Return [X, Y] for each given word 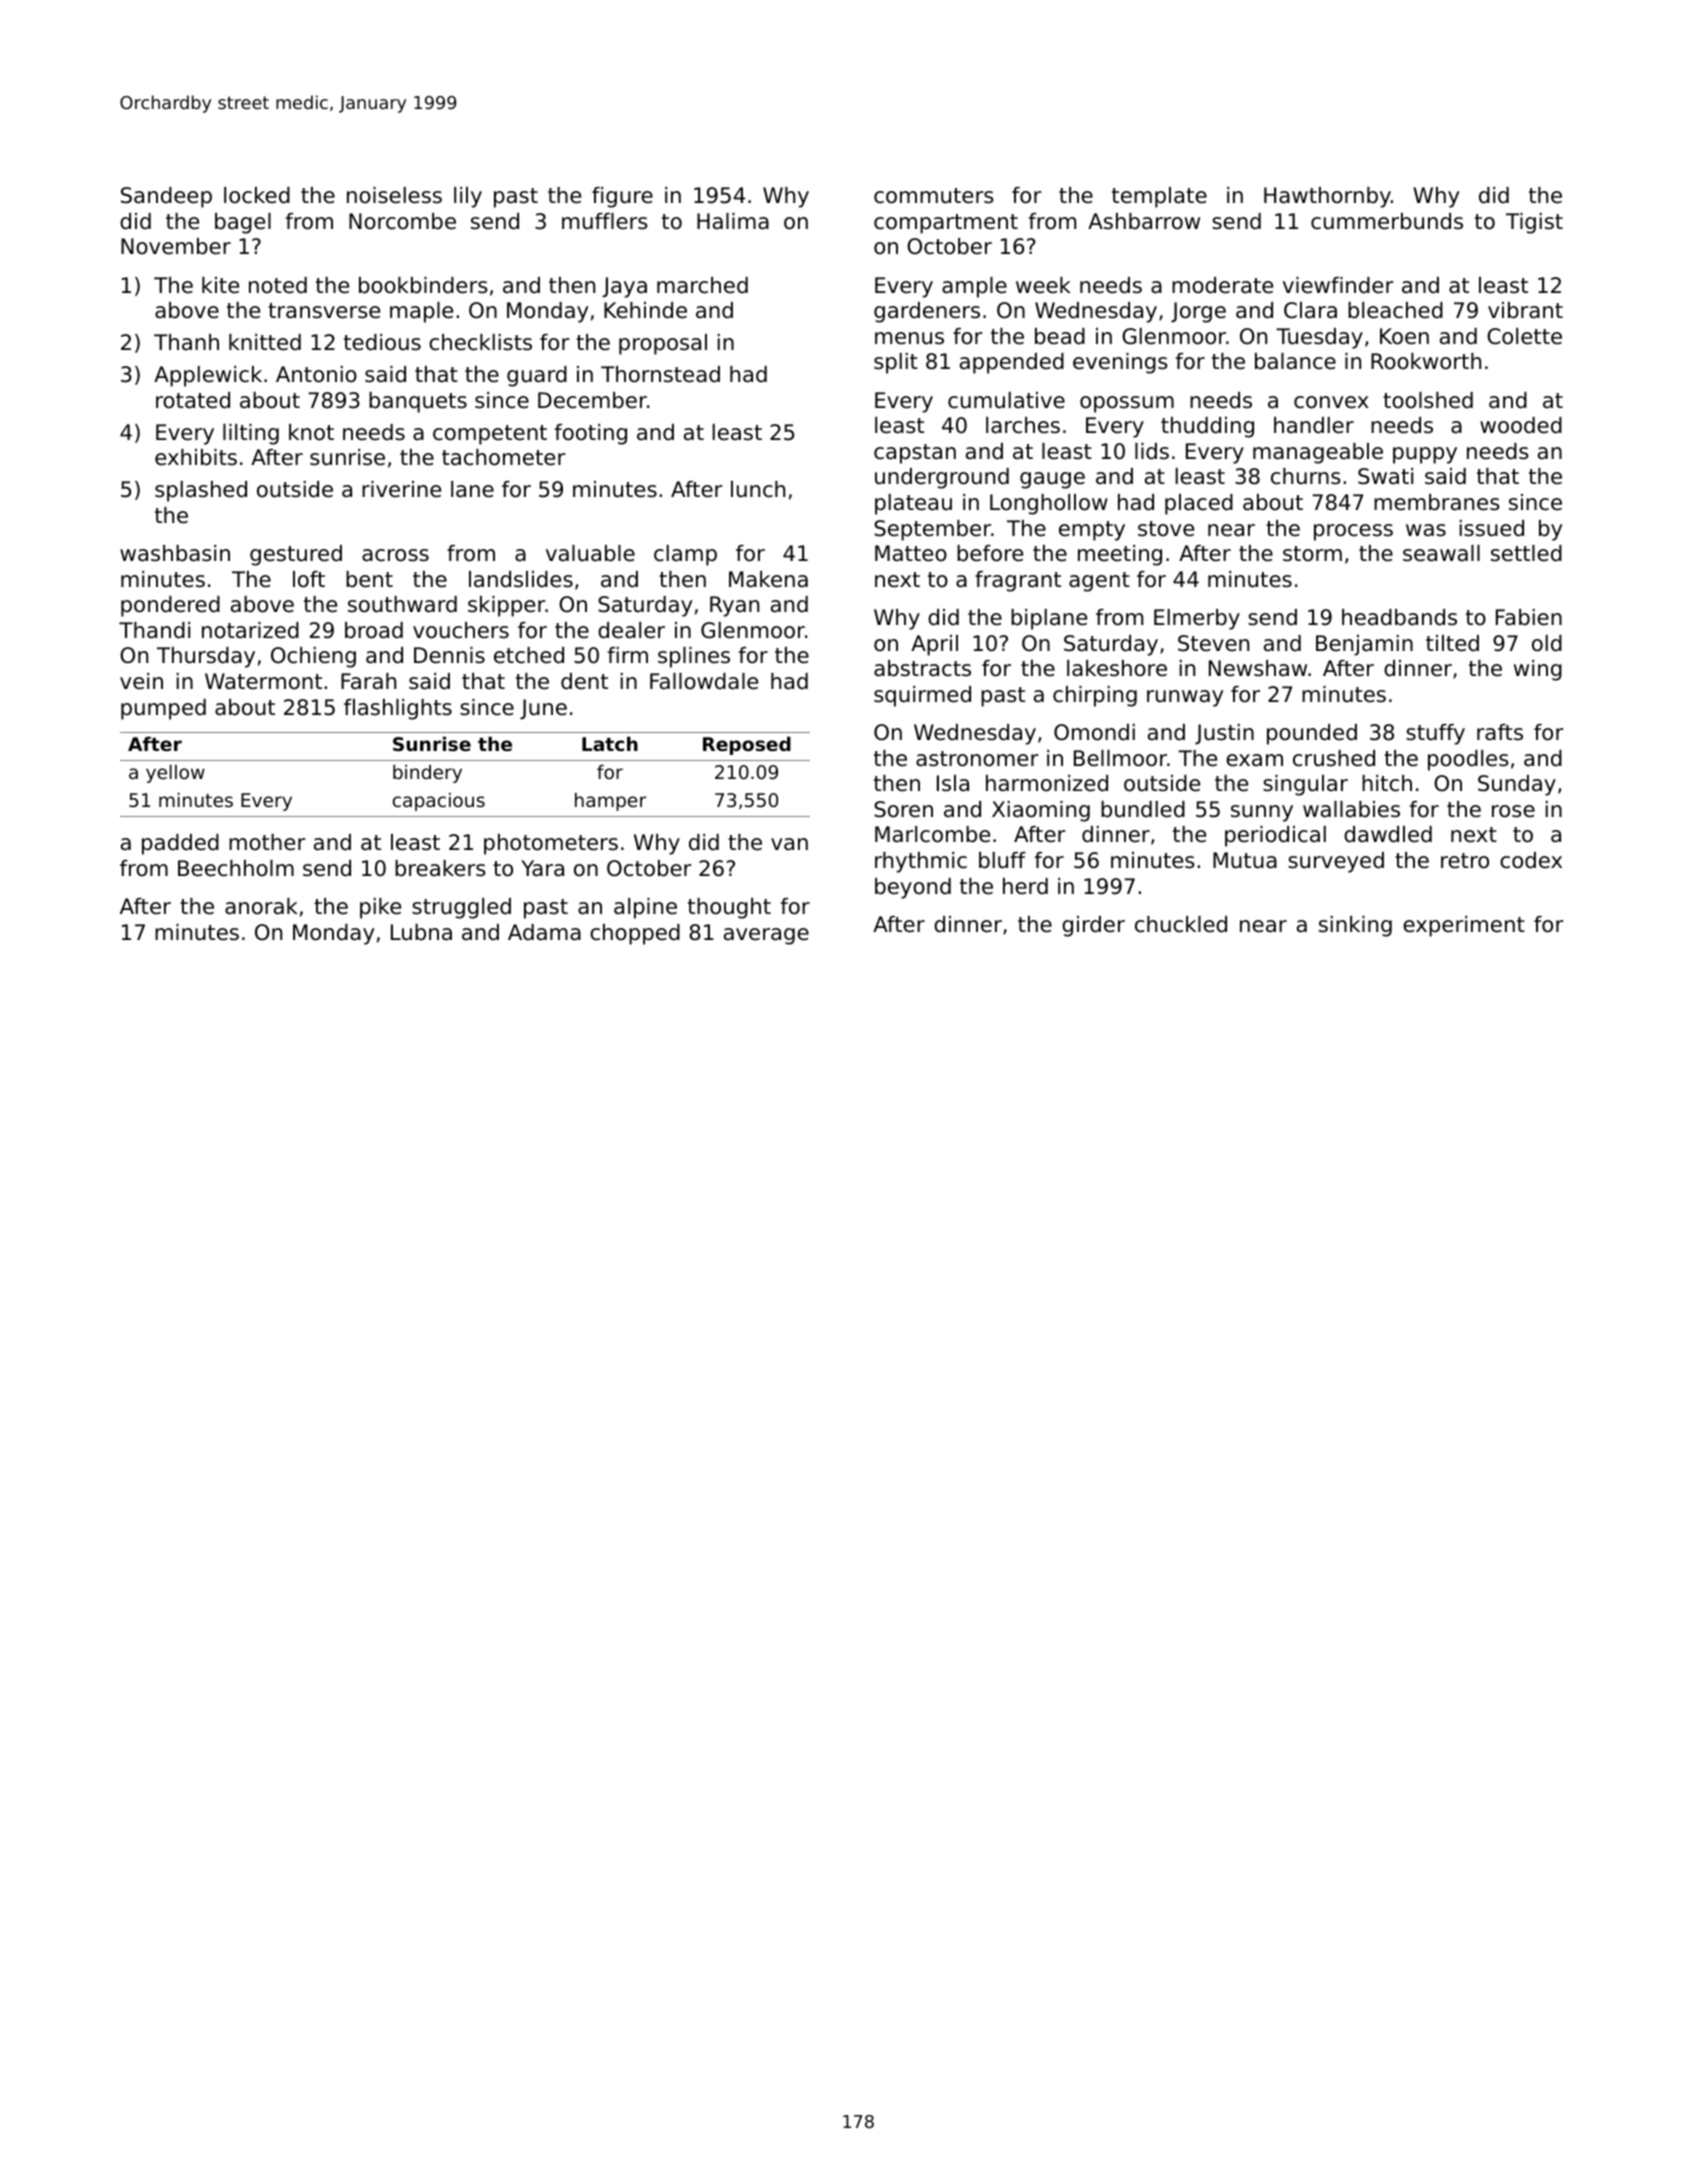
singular [1305, 785]
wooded [1521, 425]
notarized [250, 630]
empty [1092, 531]
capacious [439, 802]
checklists [480, 342]
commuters [934, 196]
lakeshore [1117, 668]
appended [1012, 363]
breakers [440, 868]
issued [1492, 528]
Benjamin [1364, 645]
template [1159, 197]
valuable [590, 553]
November [176, 246]
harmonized [1047, 783]
